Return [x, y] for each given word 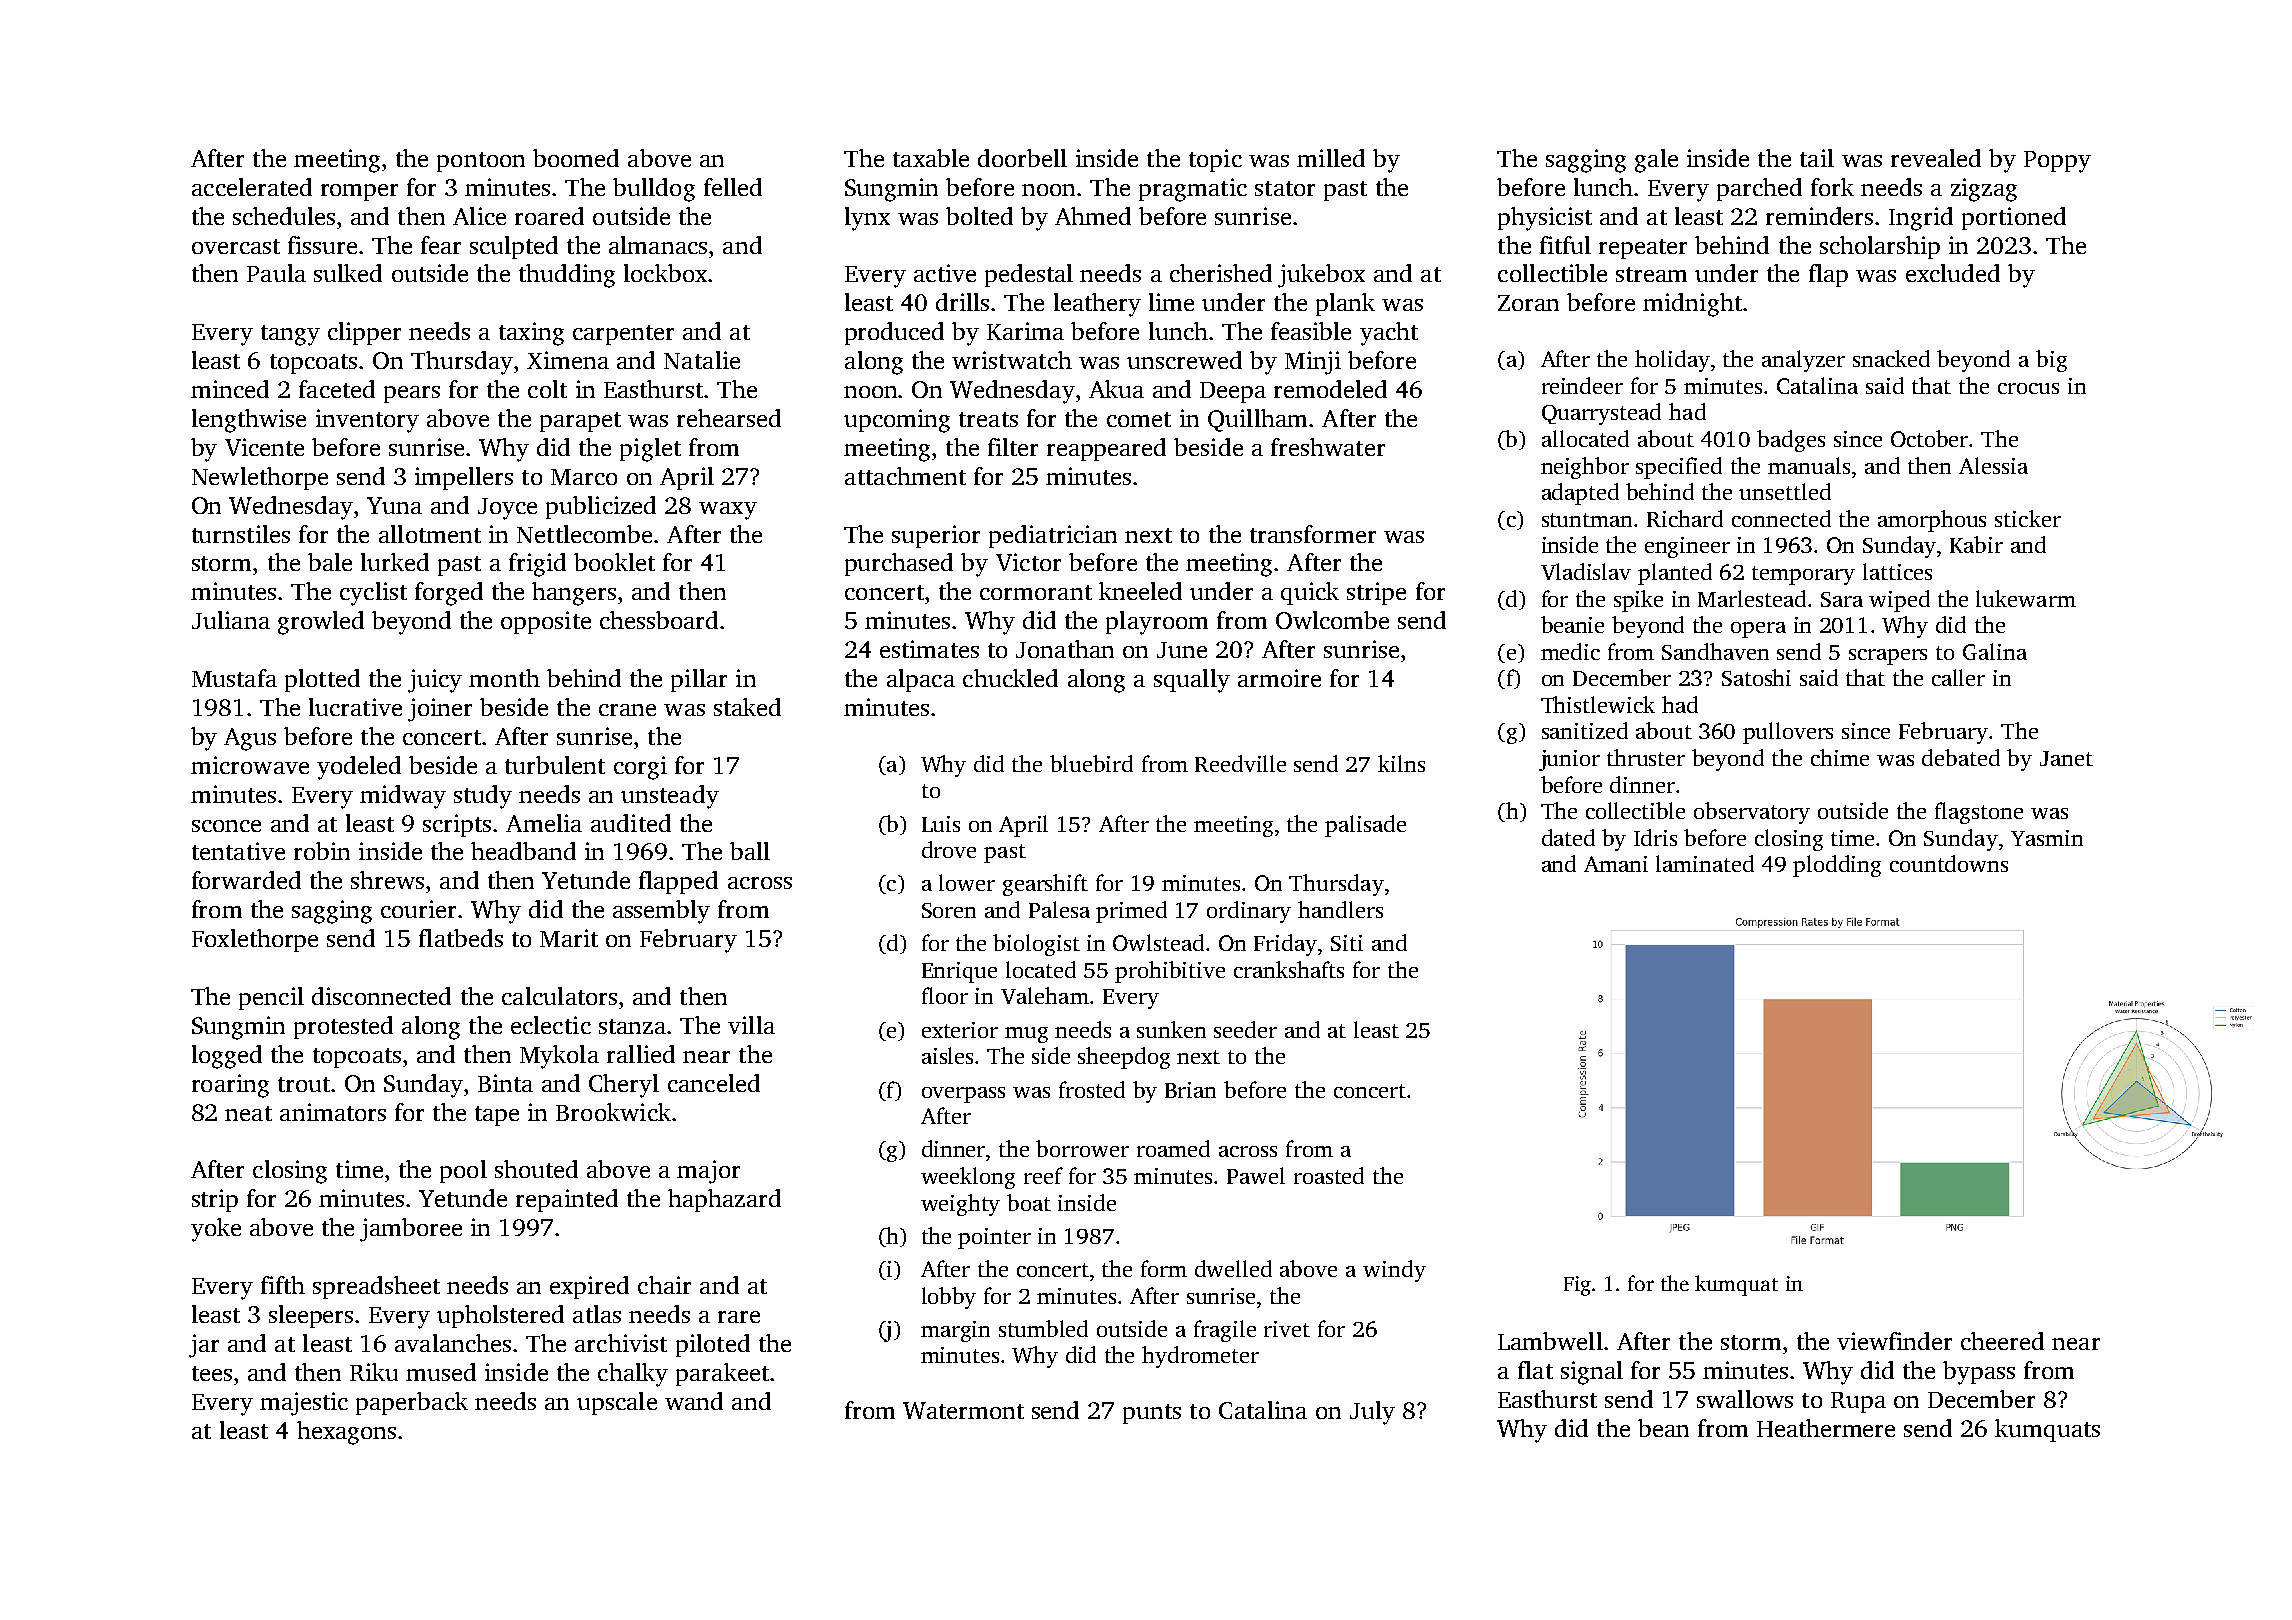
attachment [905, 476]
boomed [576, 158]
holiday [1672, 361]
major [708, 1172]
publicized [601, 507]
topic [1215, 160]
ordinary [1249, 912]
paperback [412, 1403]
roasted [1329, 1175]
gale [1656, 161]
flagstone [1979, 813]
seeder [1245, 1029]
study [483, 797]
